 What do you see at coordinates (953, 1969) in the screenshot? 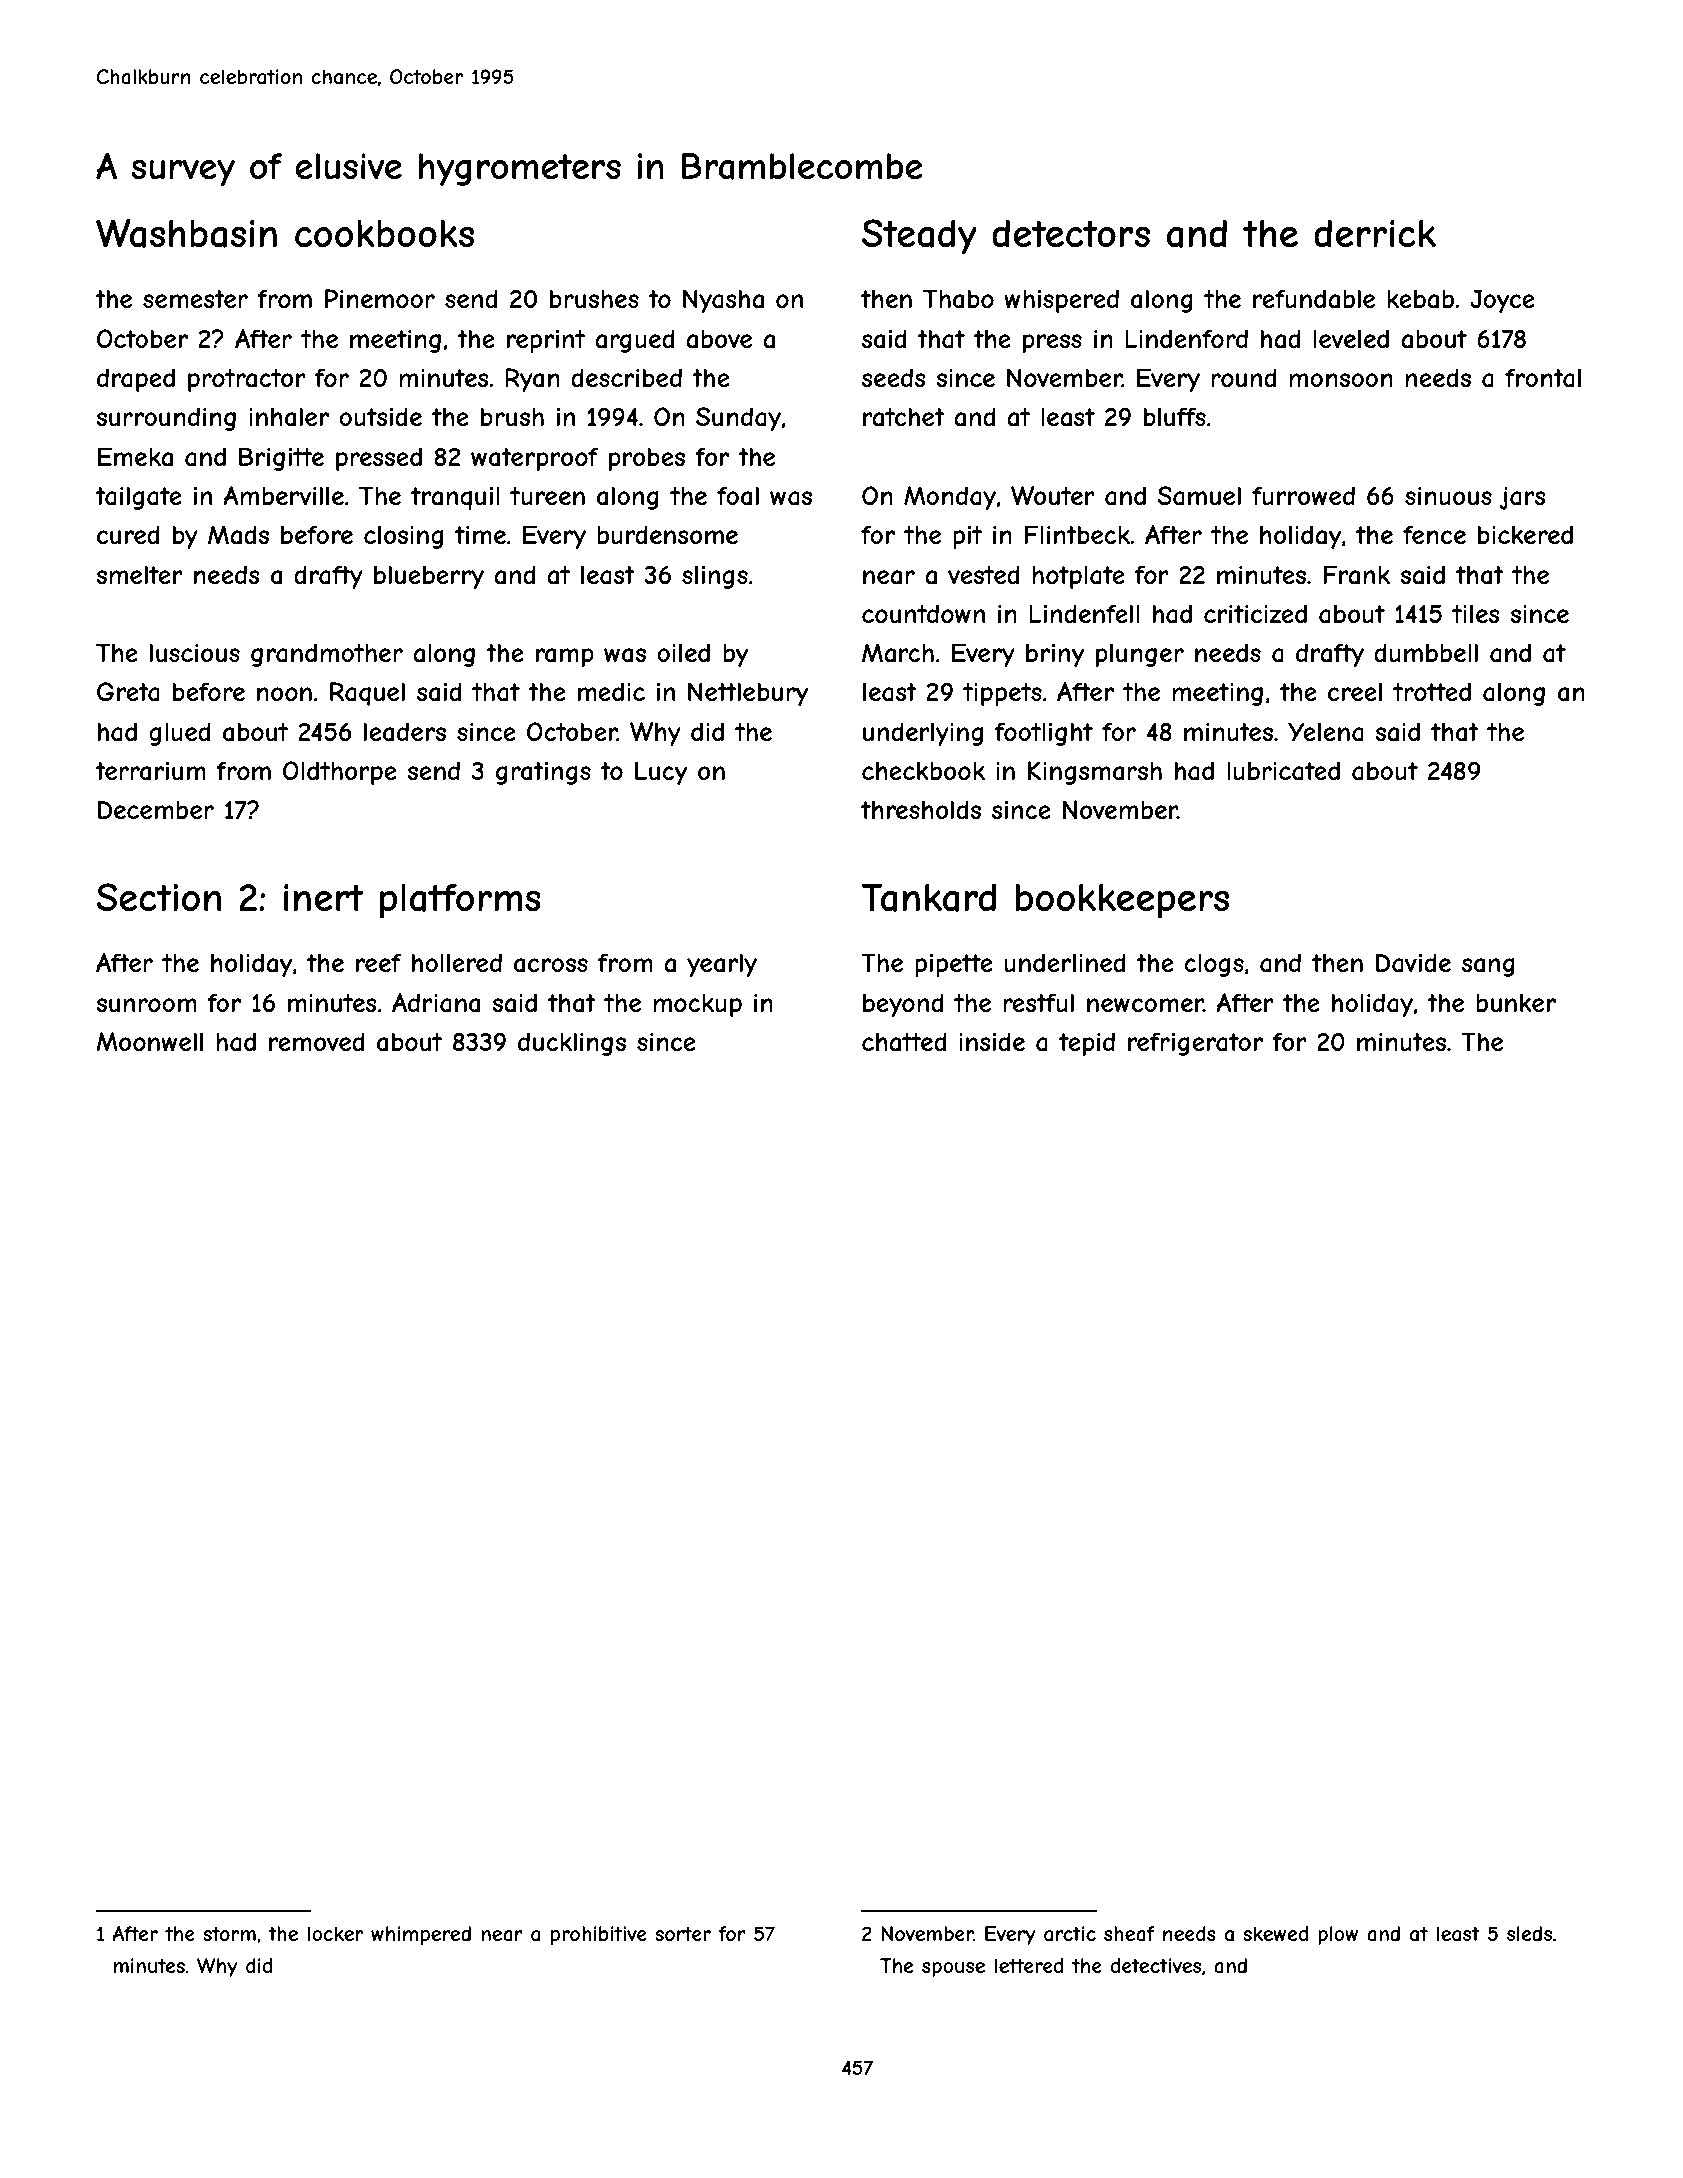
I see `spouse` at bounding box center [953, 1969].
